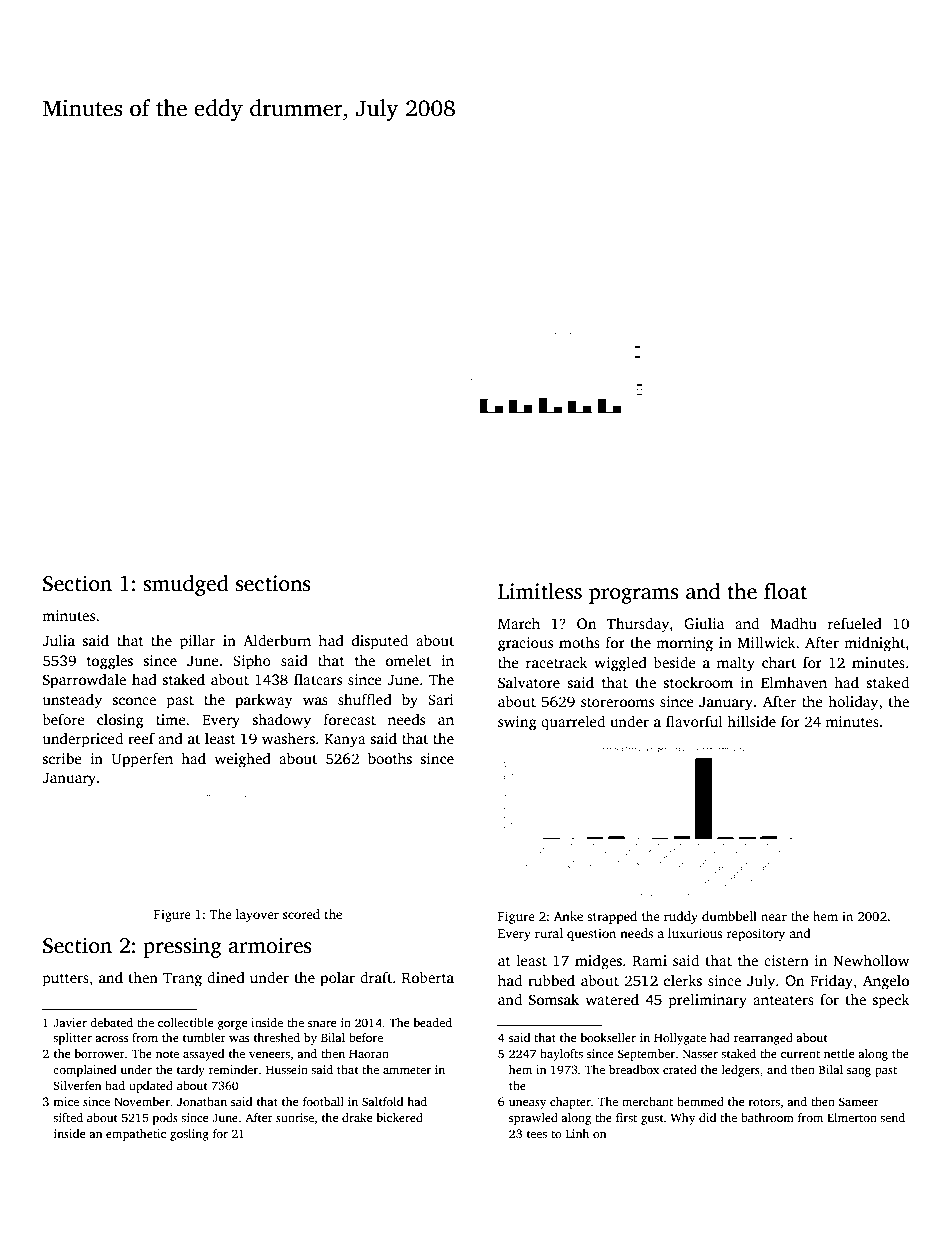 The height and width of the screenshot is (1233, 952). I want to click on sunrise, so click(295, 1117).
